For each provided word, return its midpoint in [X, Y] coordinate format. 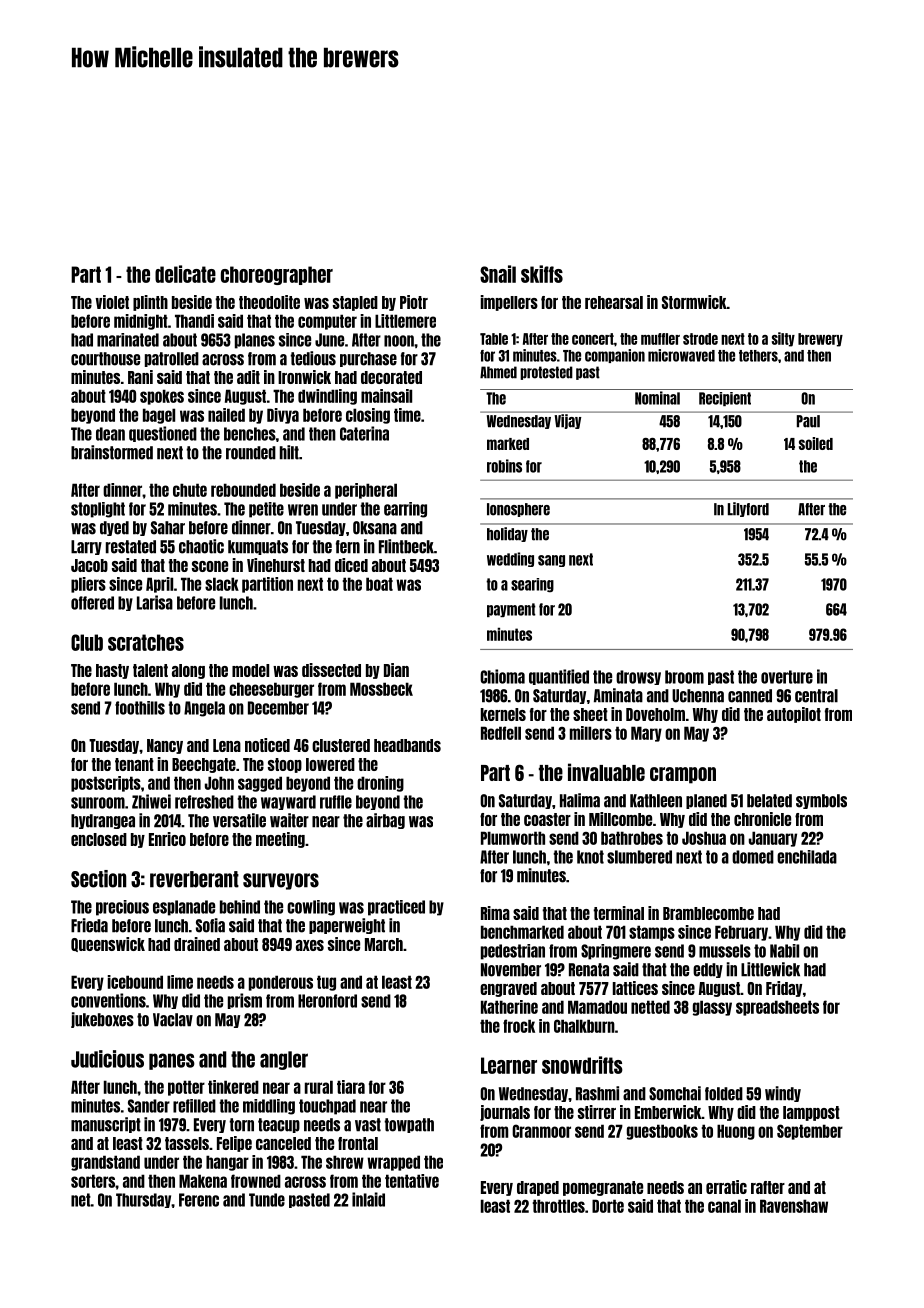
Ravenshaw [794, 1206]
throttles [558, 1206]
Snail [498, 274]
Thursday [143, 1200]
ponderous [281, 983]
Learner [509, 1065]
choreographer [277, 275]
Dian [396, 670]
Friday [784, 989]
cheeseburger [271, 690]
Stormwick [694, 302]
